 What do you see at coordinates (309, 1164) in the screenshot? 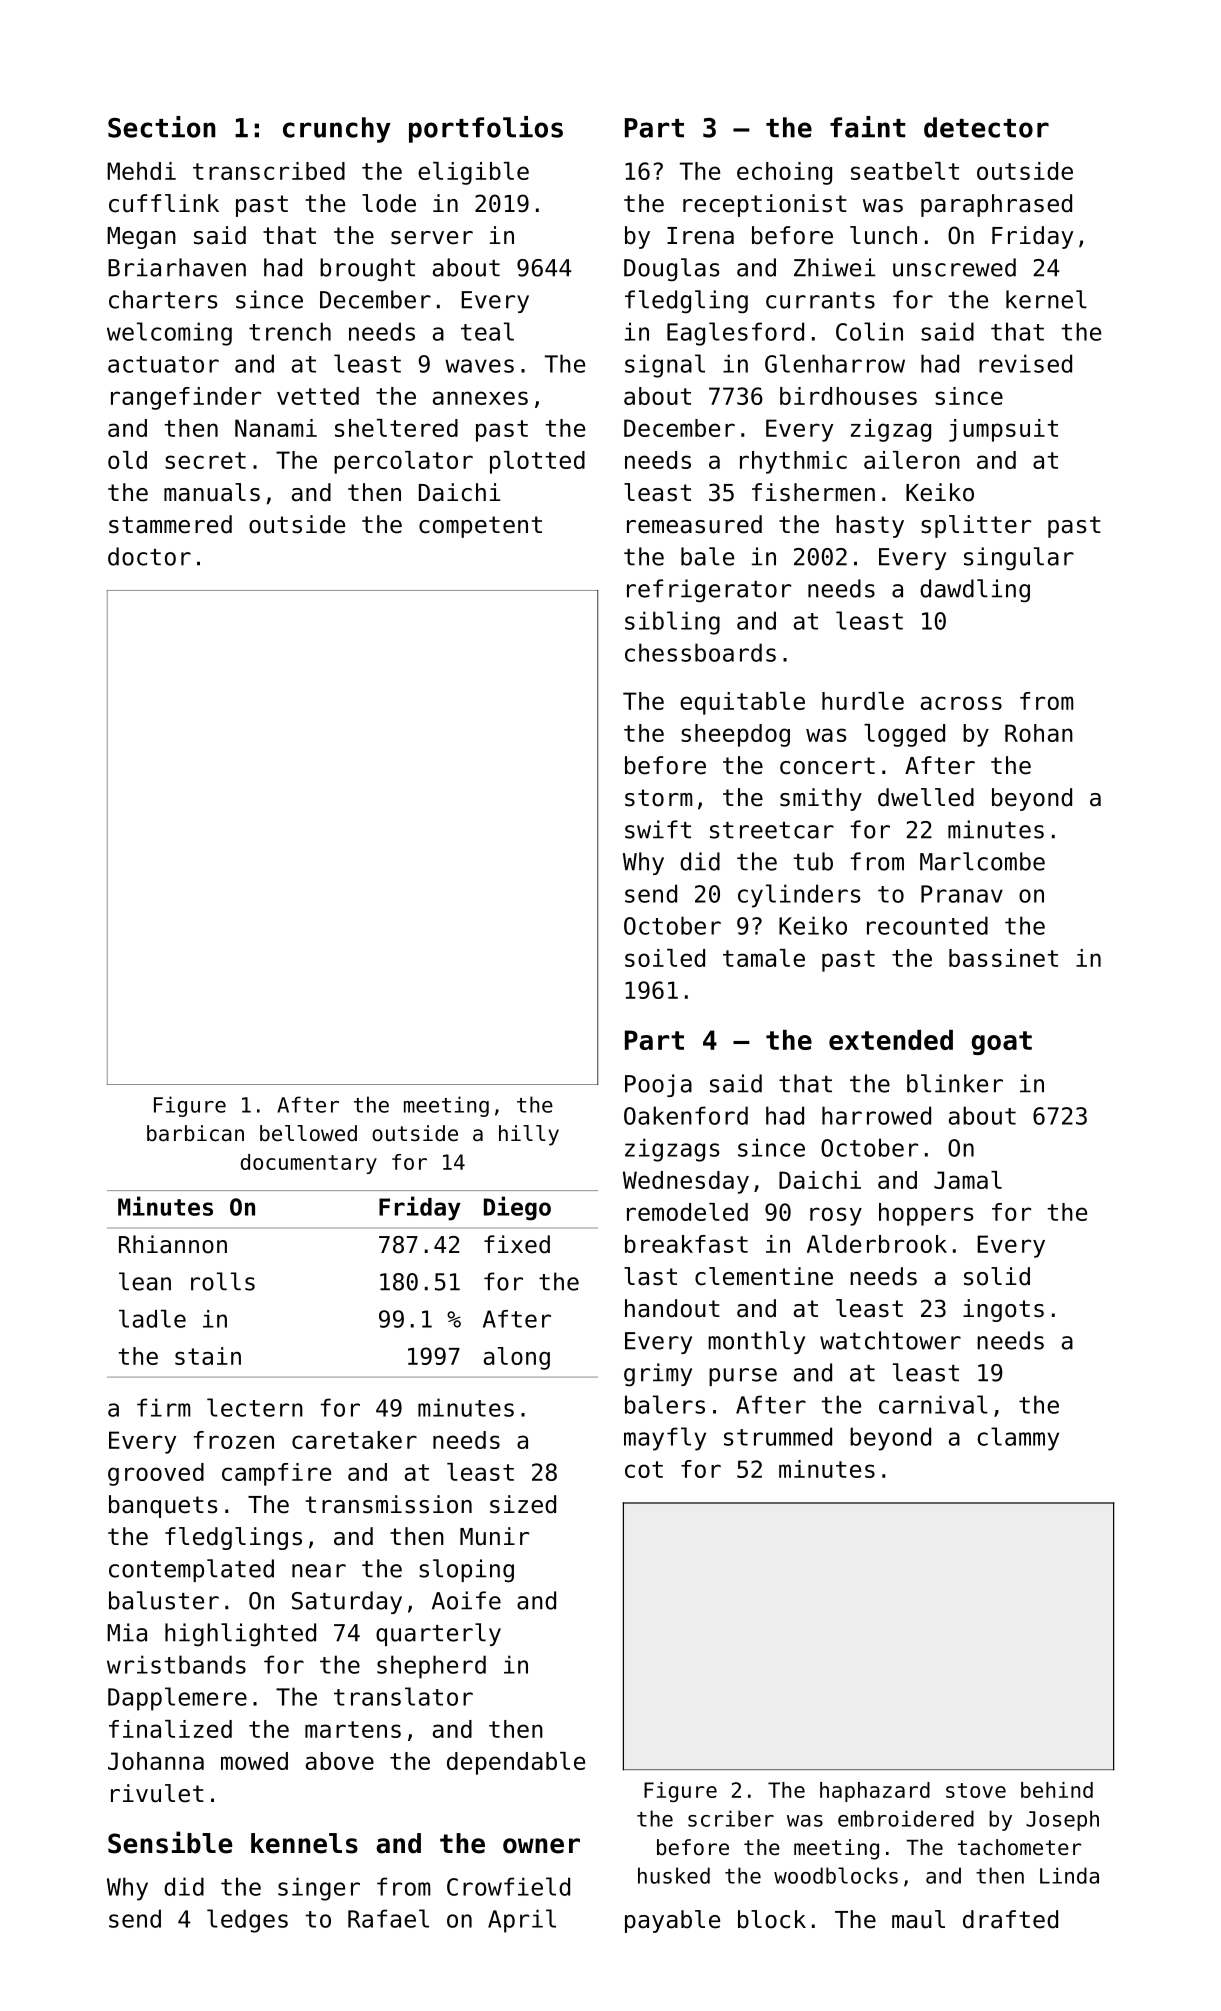
I see `documentary` at bounding box center [309, 1164].
